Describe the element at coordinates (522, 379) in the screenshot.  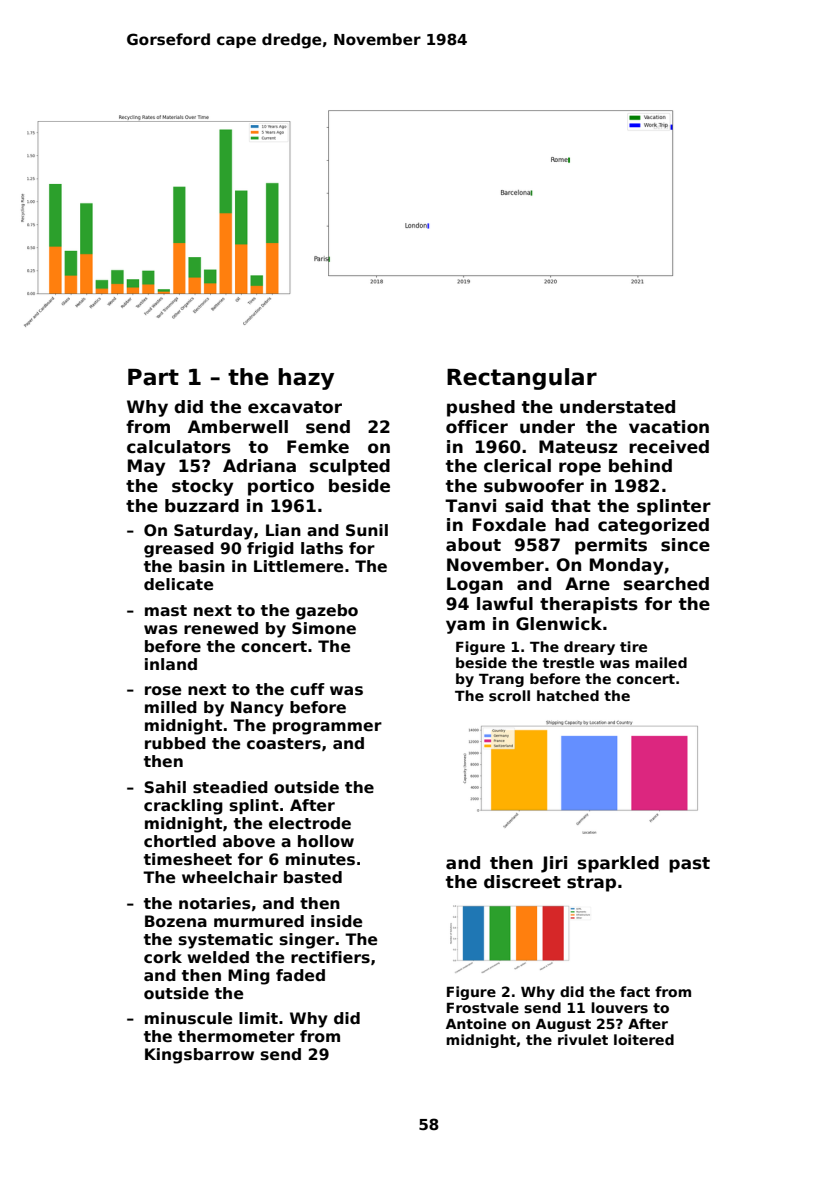
I see `Rectangular` at that location.
